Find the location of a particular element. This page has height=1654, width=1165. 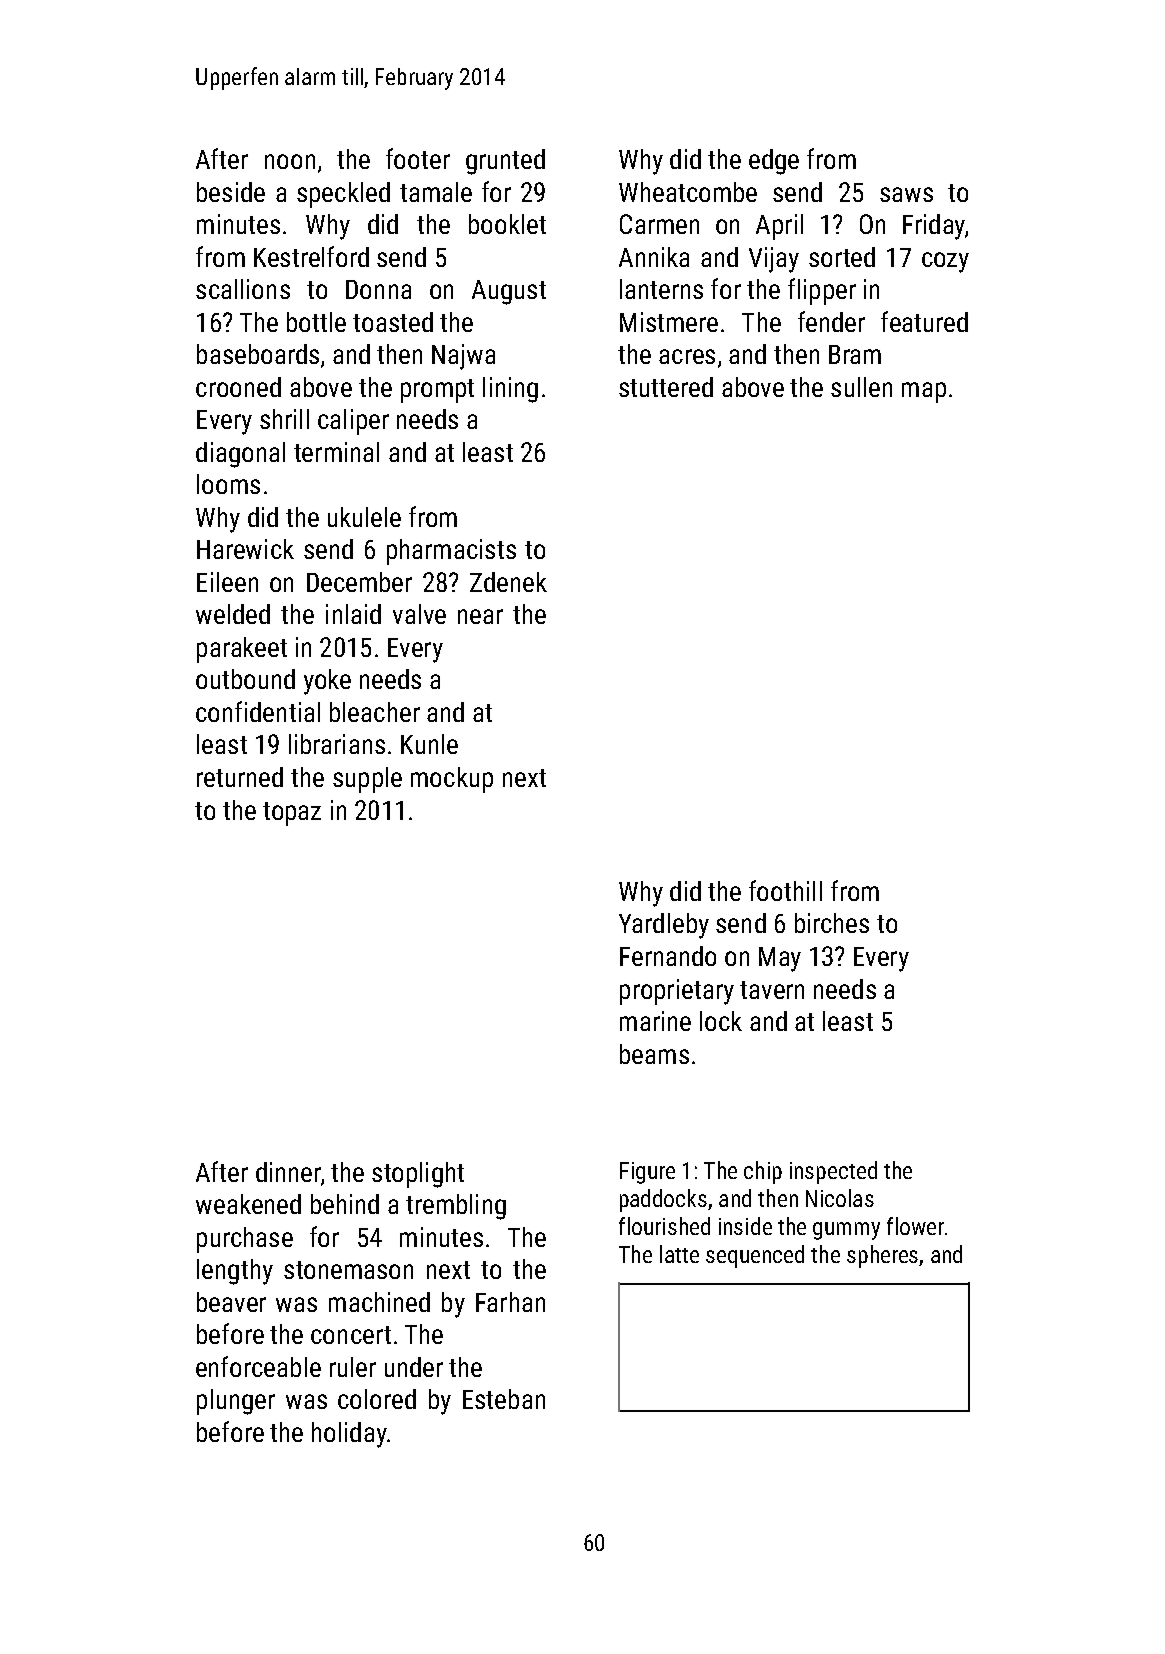

footer is located at coordinates (418, 158).
